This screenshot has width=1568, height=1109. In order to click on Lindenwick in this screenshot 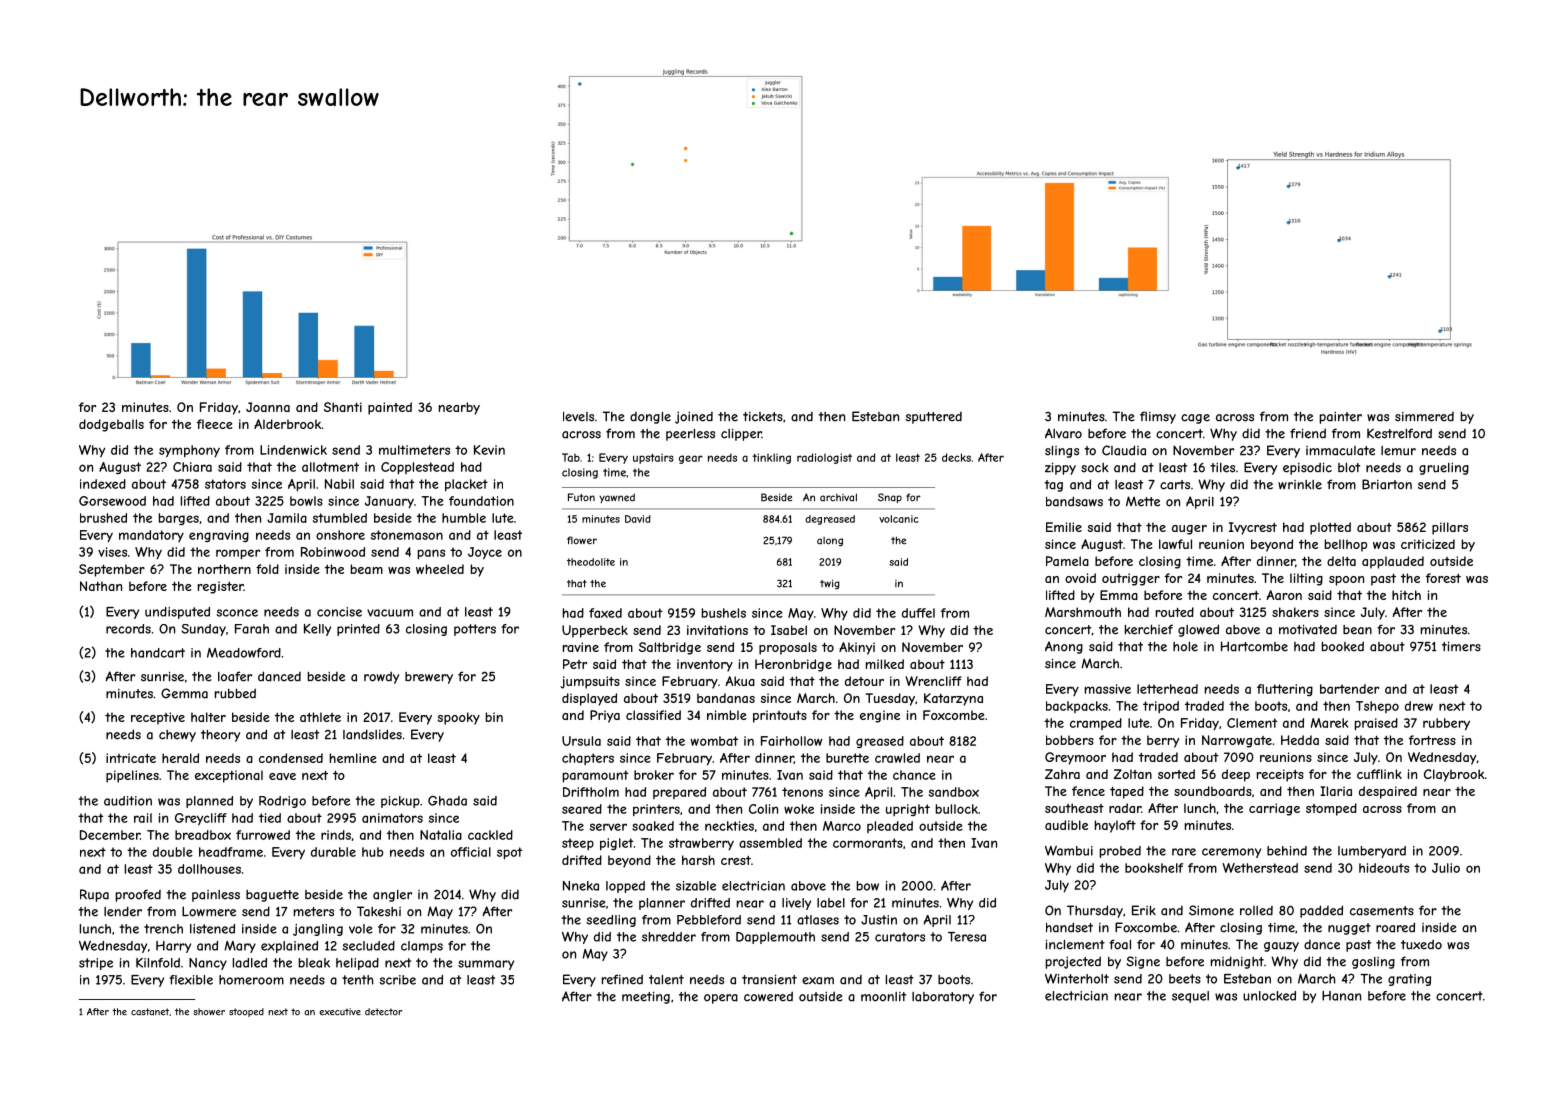, I will do `click(293, 450)`.
